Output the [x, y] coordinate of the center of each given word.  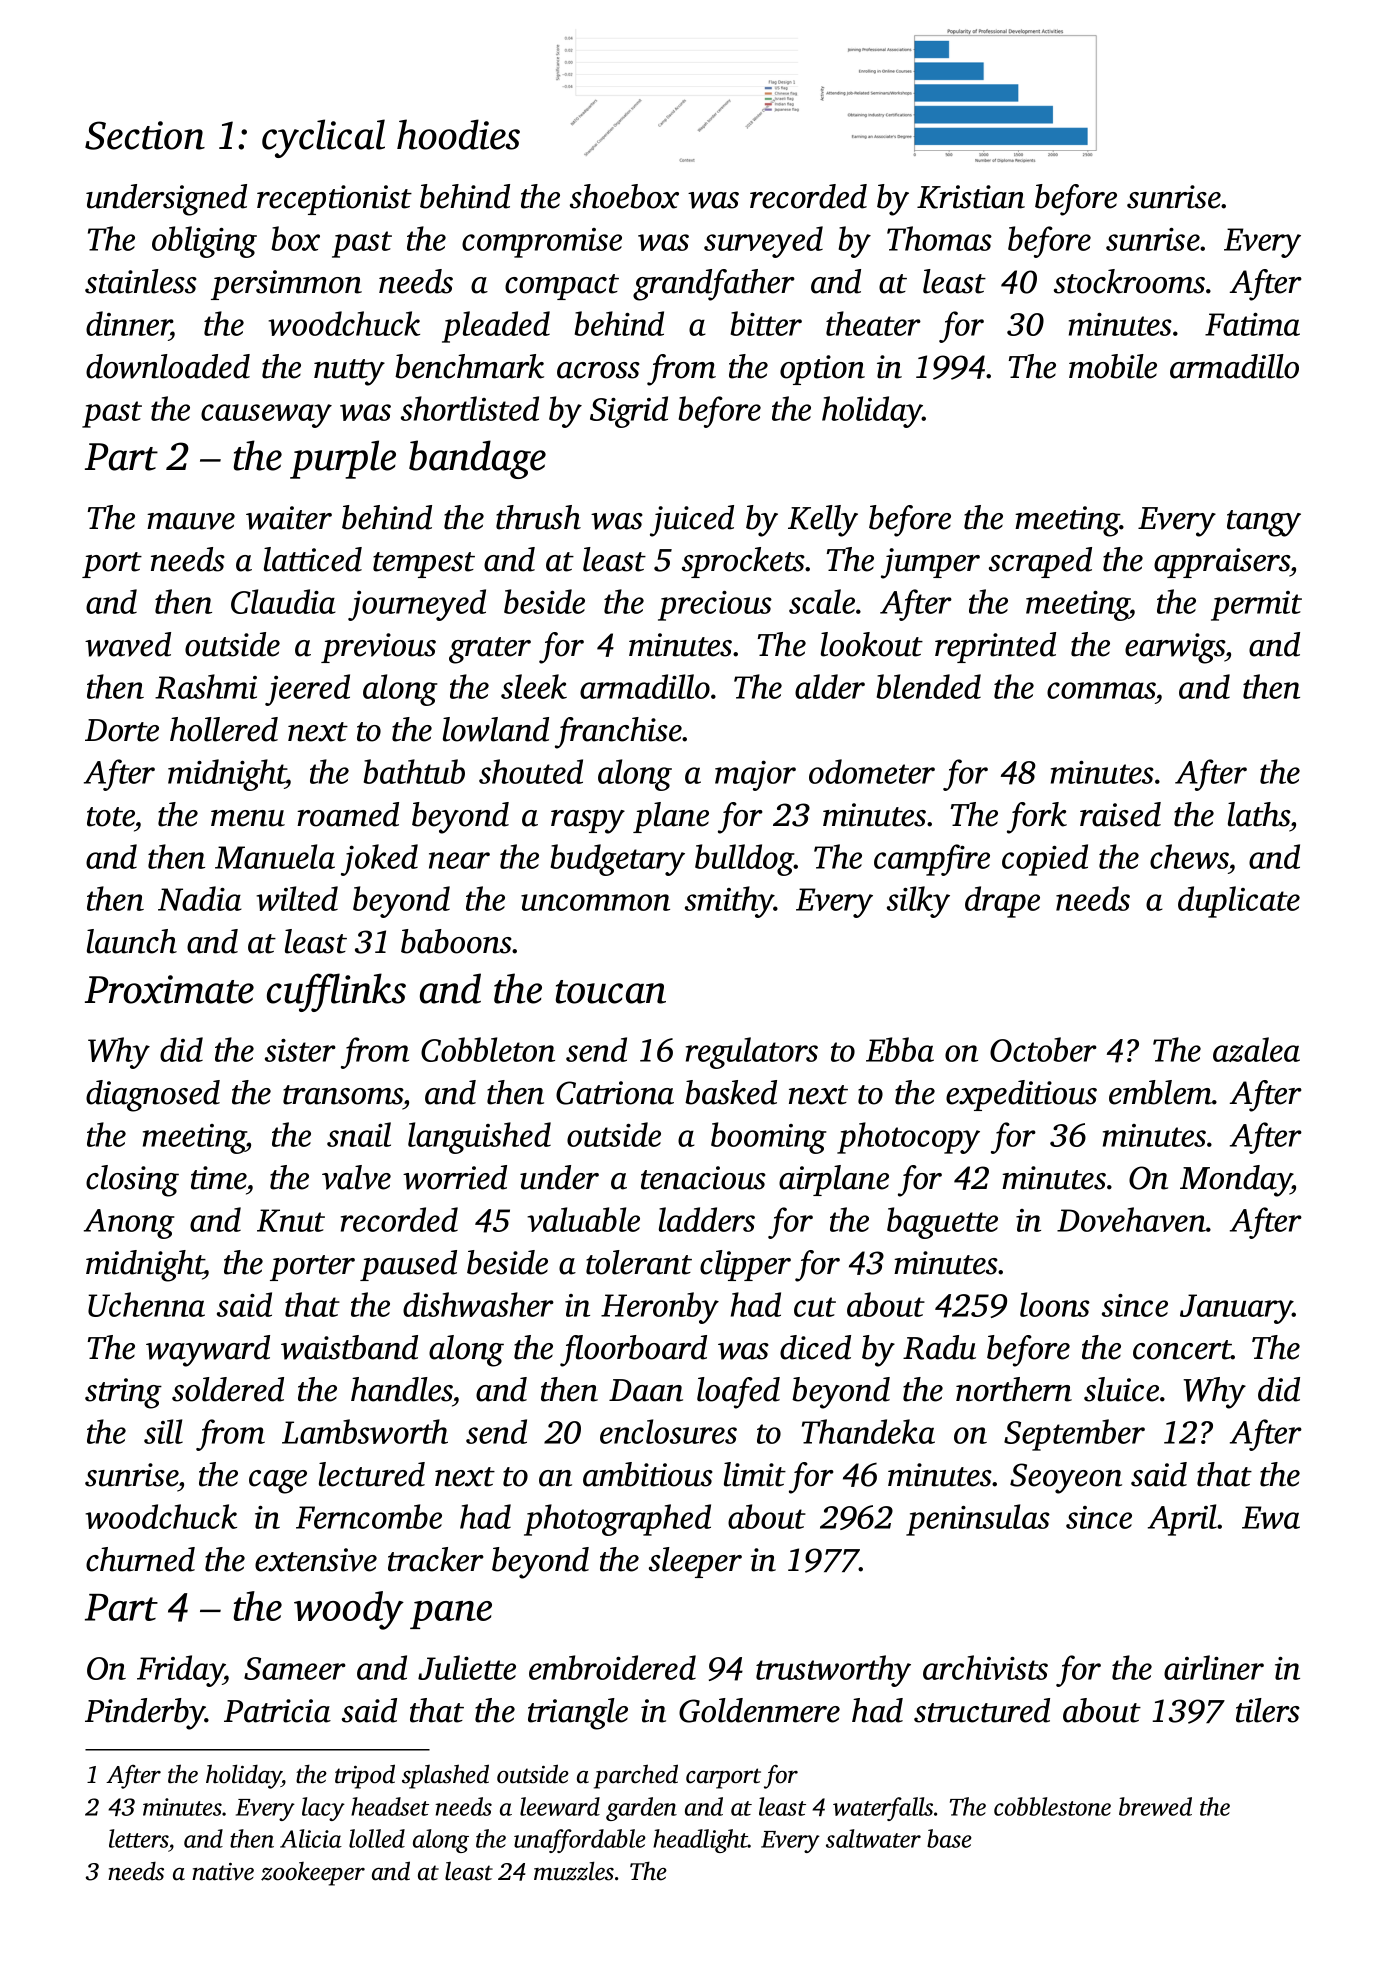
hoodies [458, 134]
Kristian [971, 197]
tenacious [703, 1178]
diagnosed [153, 1096]
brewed [1155, 1806]
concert [1182, 1350]
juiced [692, 521]
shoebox [624, 196]
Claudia [283, 601]
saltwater [873, 1838]
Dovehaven [1131, 1219]
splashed [445, 1776]
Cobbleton [488, 1049]
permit [1256, 606]
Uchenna [146, 1304]
